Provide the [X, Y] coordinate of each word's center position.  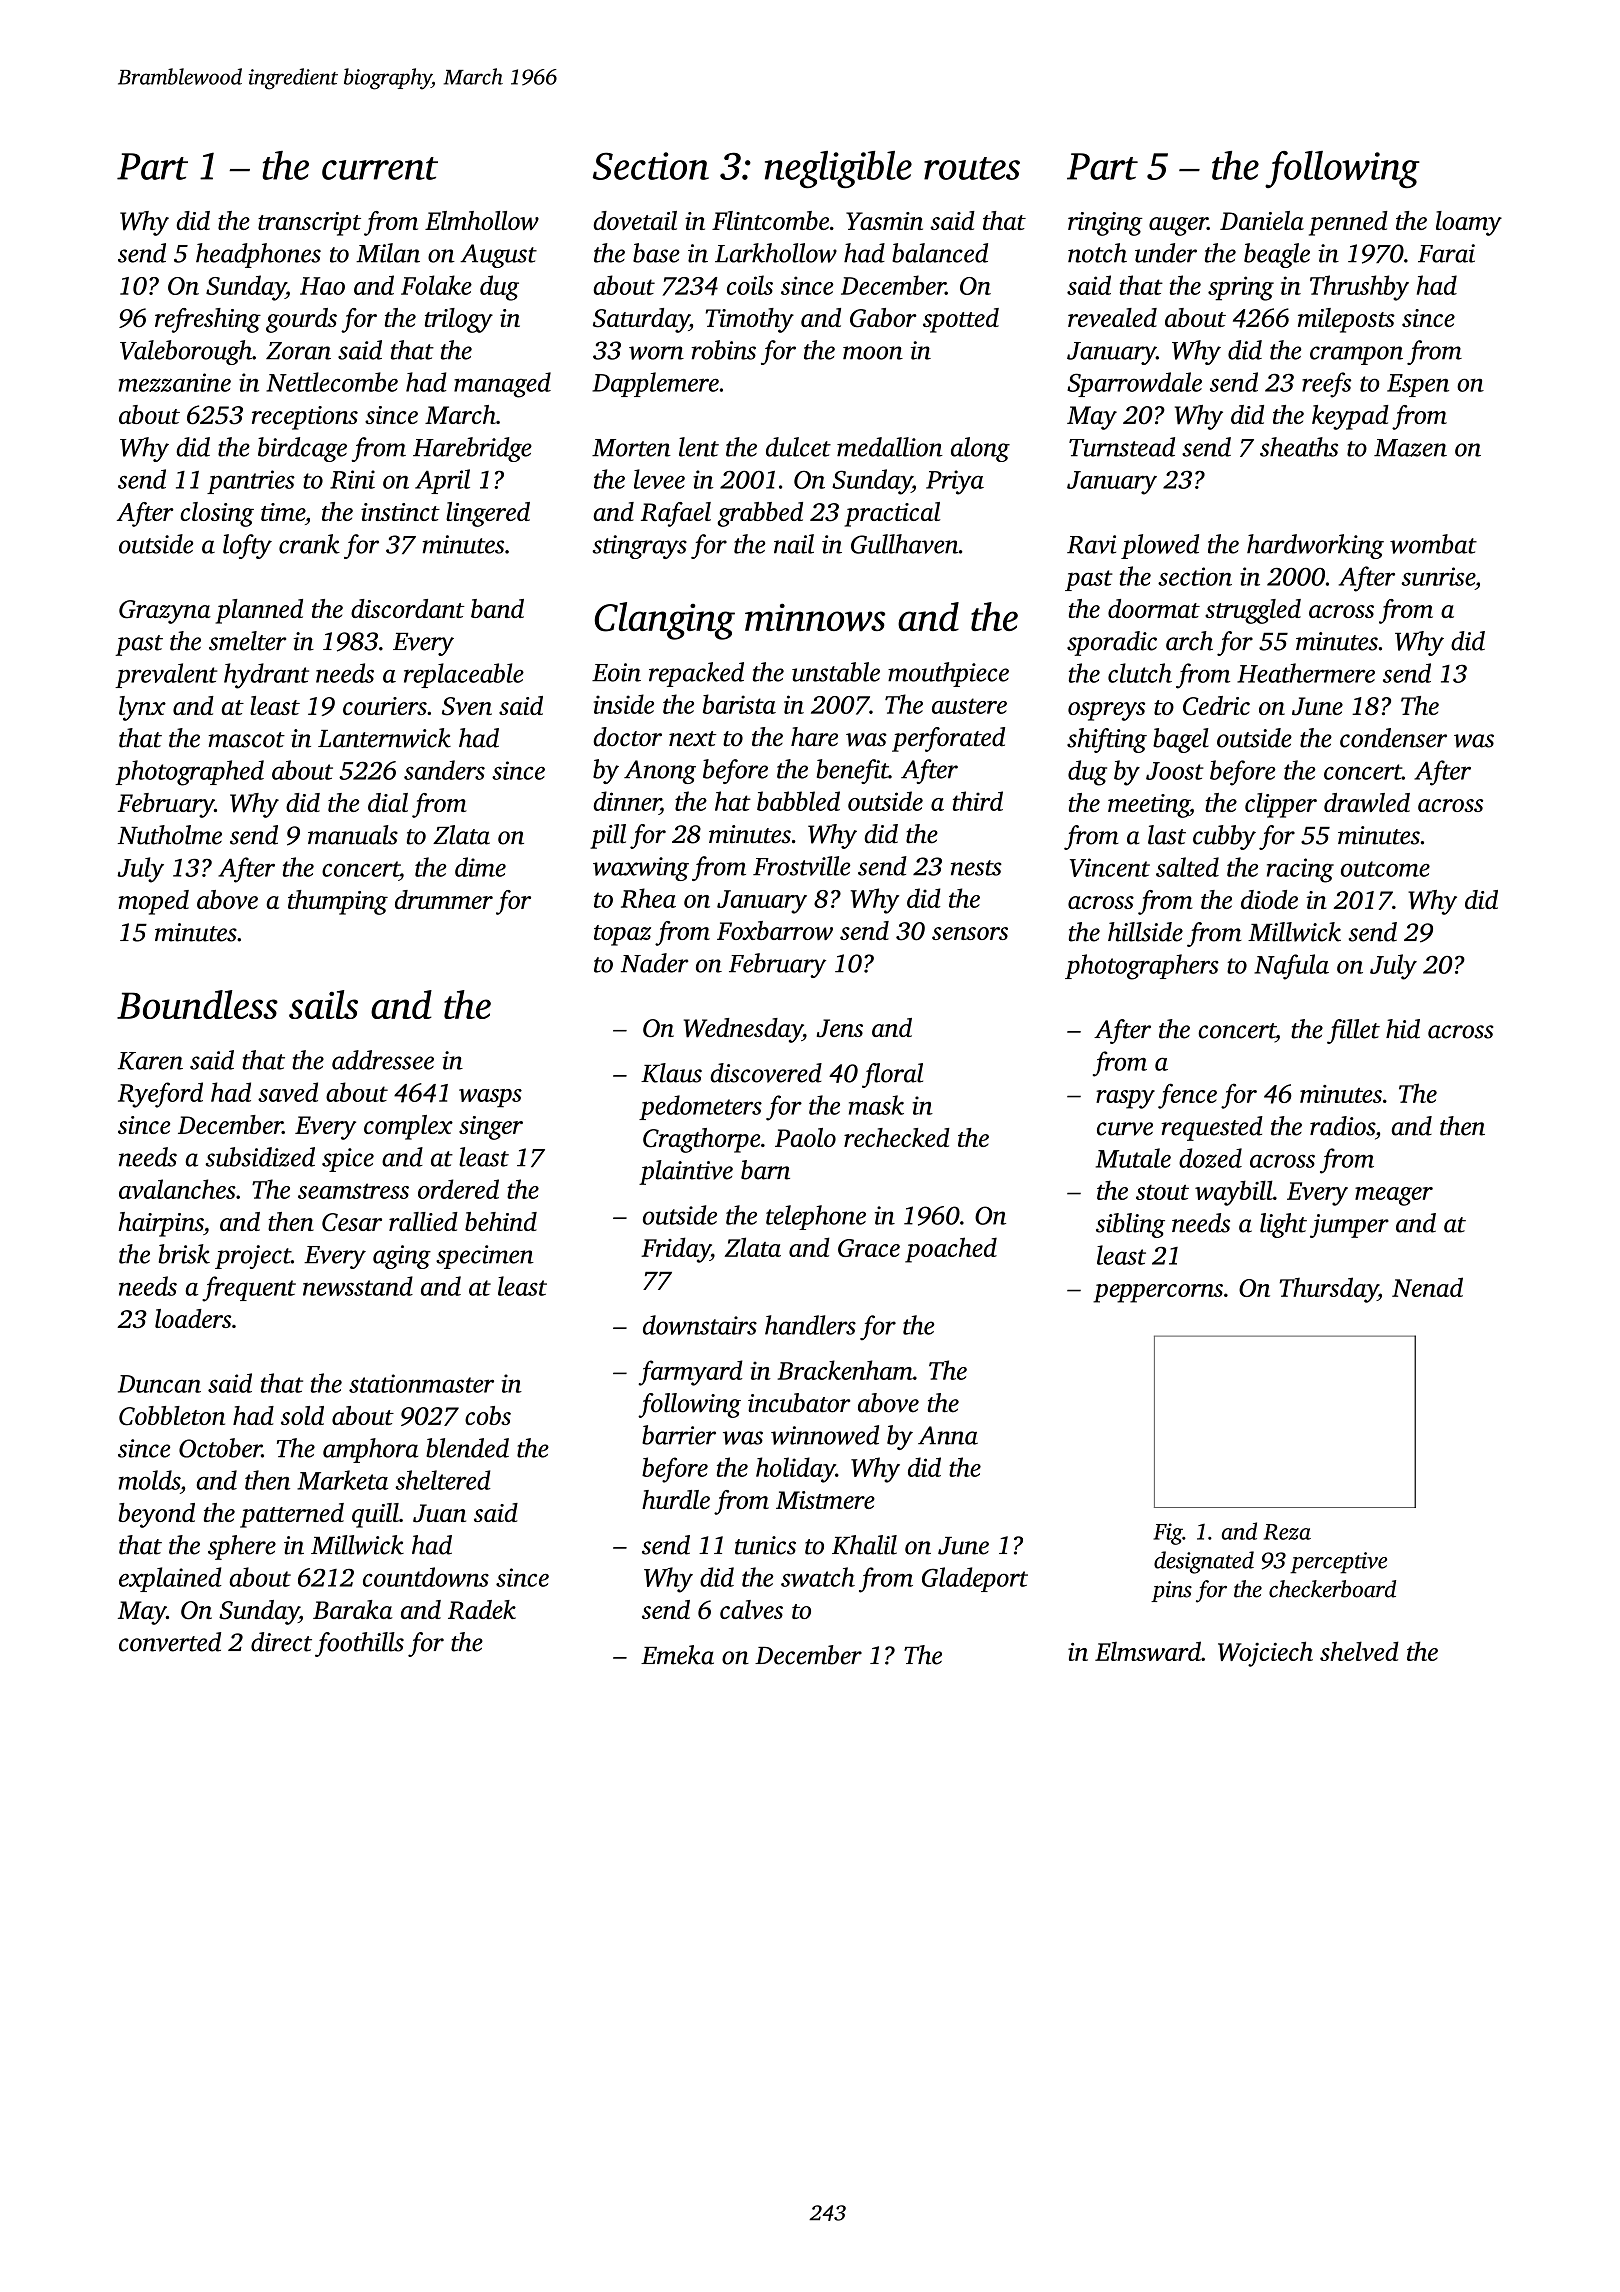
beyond [156, 1515]
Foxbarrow [775, 930]
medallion [890, 447]
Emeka [677, 1655]
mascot [246, 740]
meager [1394, 1196]
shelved [1359, 1651]
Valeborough [186, 352]
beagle [1277, 255]
